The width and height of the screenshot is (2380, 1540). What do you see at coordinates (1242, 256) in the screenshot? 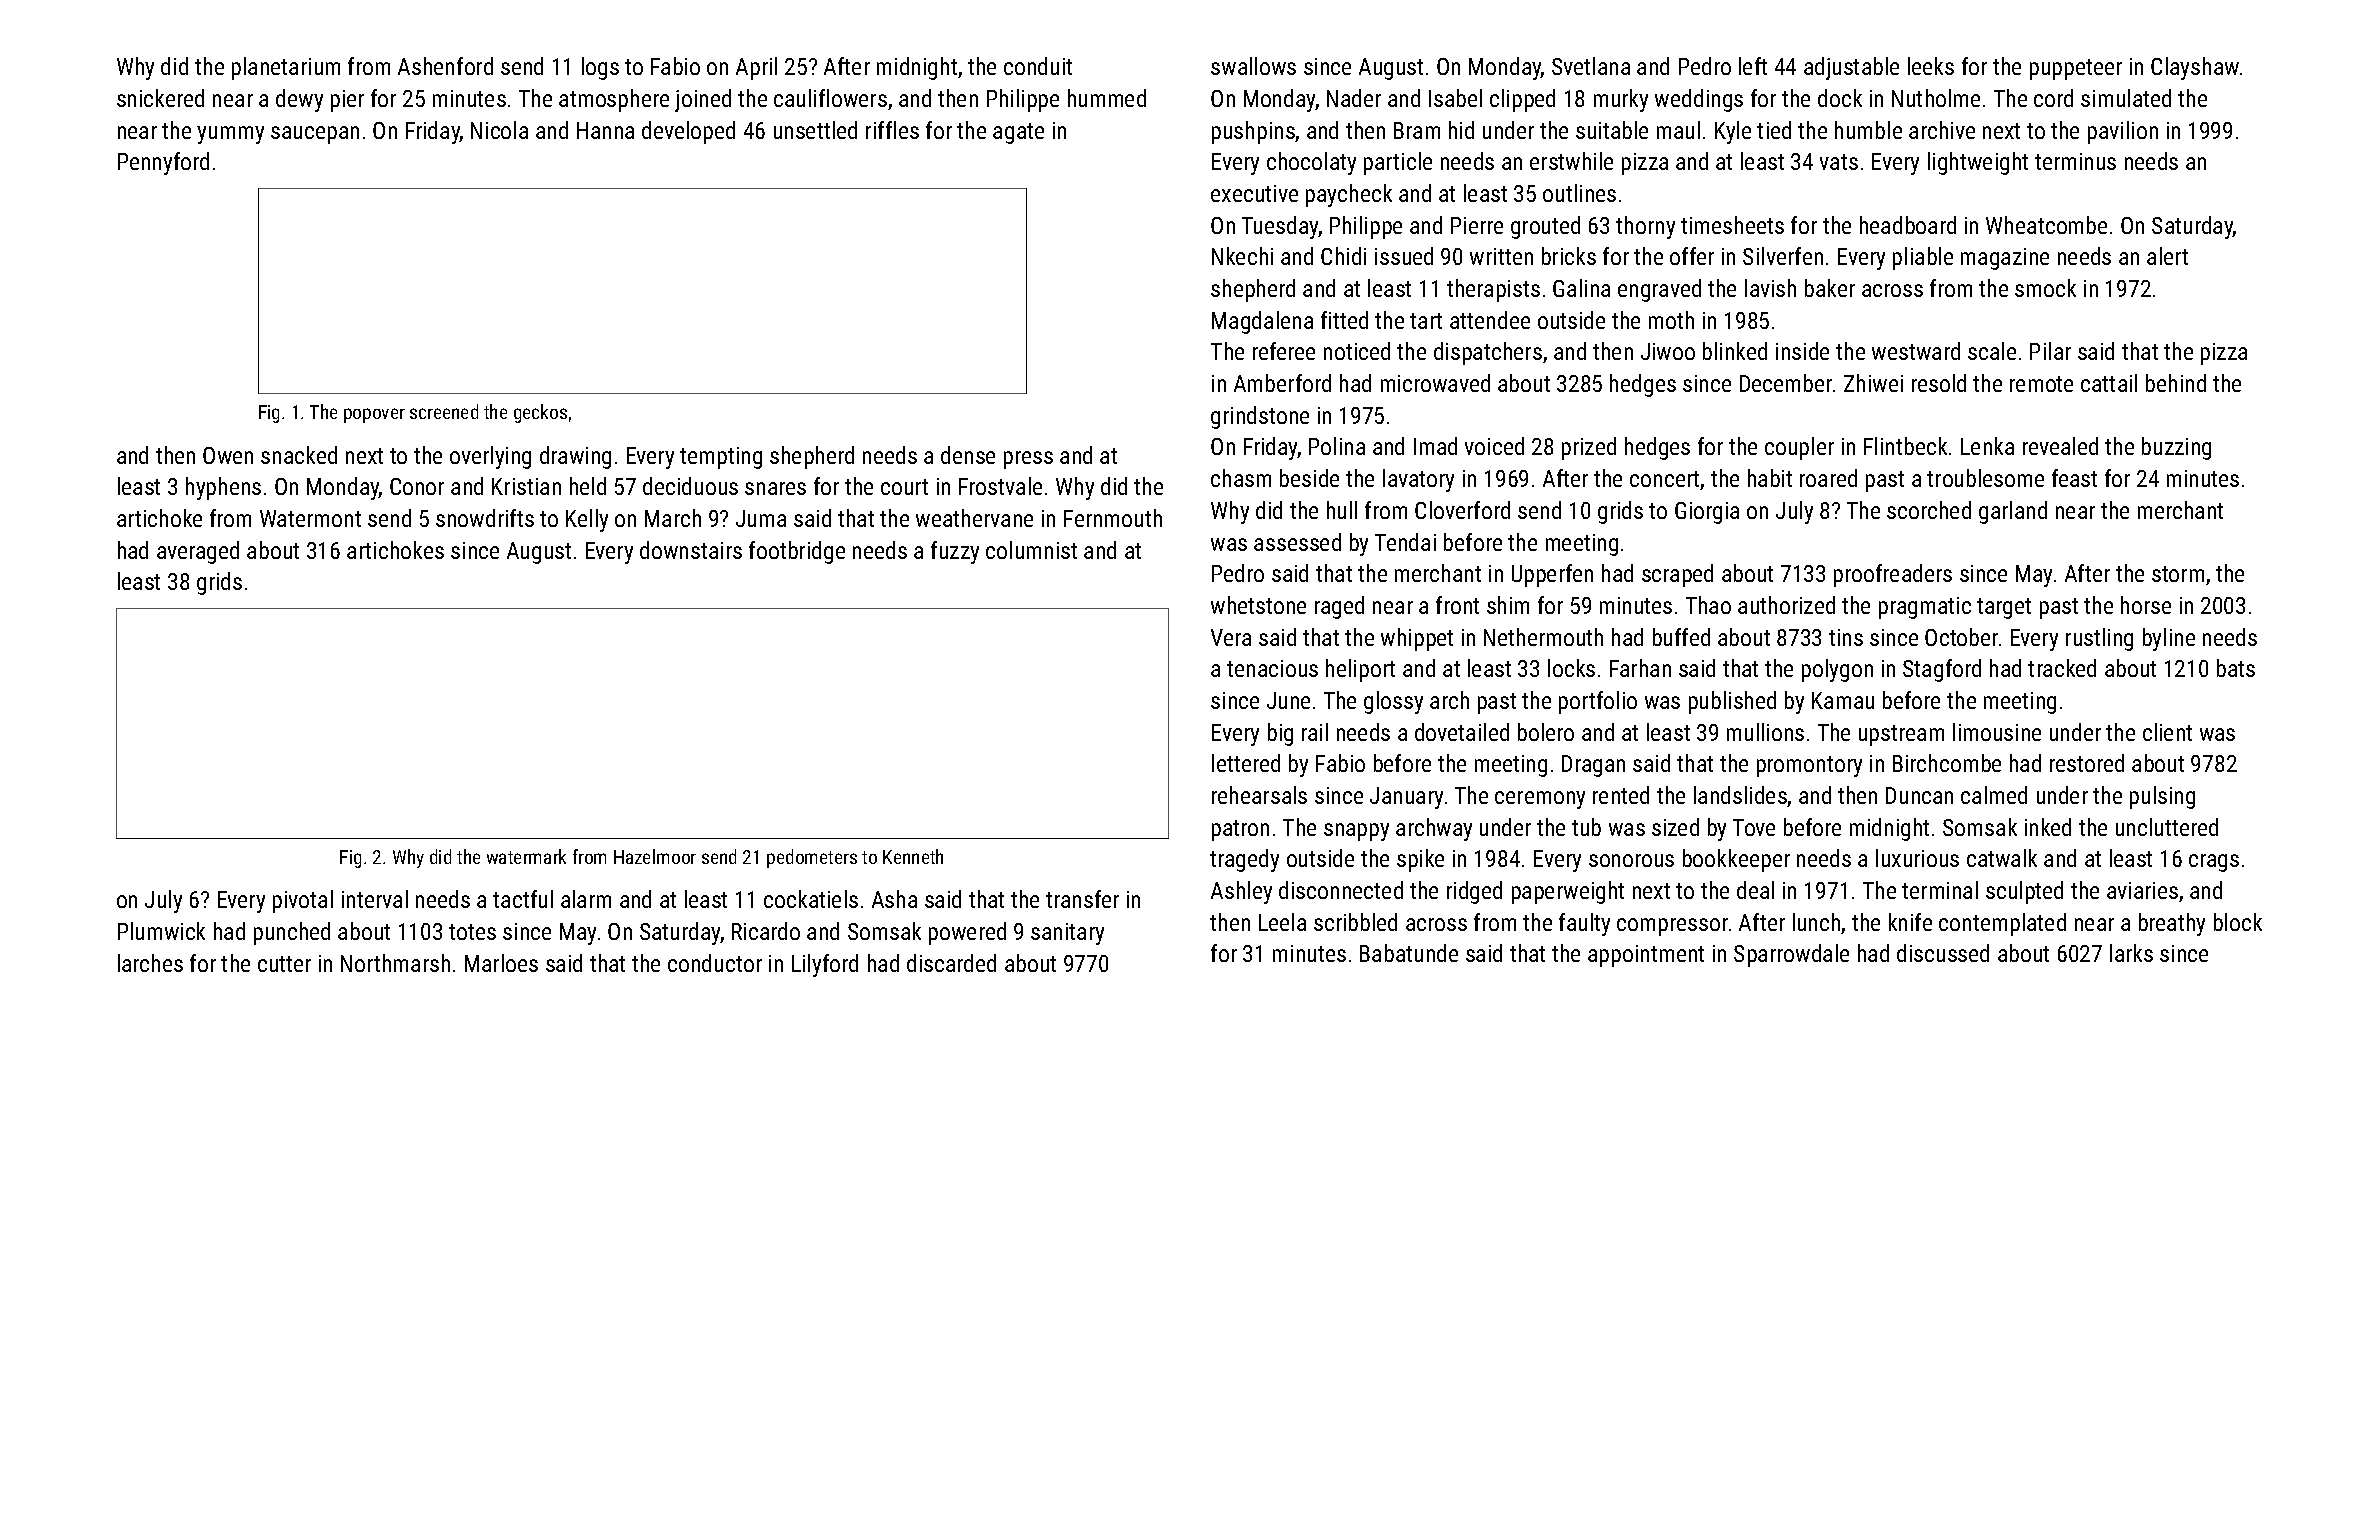
I see `Nkechi` at bounding box center [1242, 256].
